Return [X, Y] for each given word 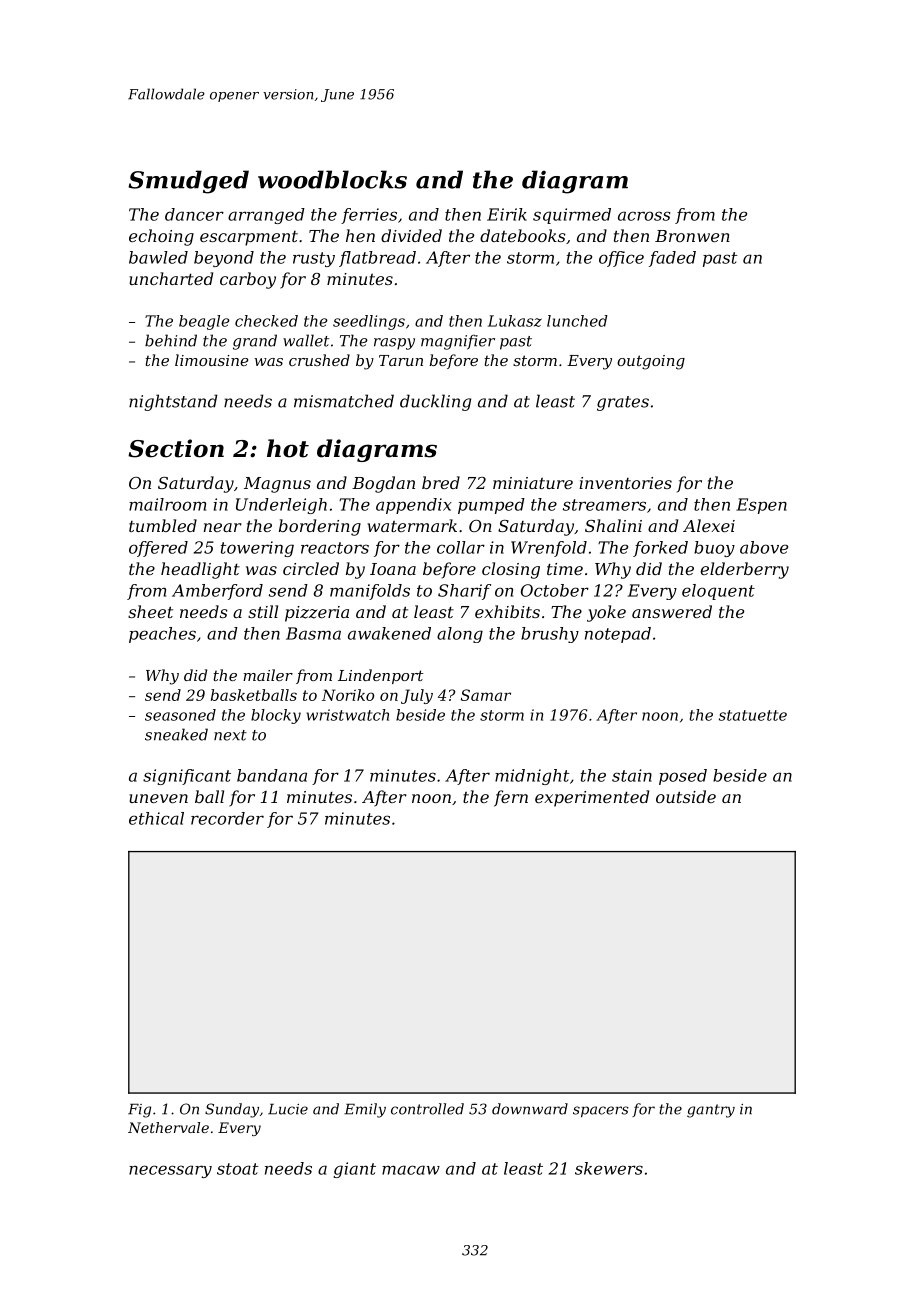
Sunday [232, 1110]
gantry [711, 1111]
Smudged [188, 182]
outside [686, 796]
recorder [227, 818]
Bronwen [692, 236]
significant [187, 777]
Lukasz [515, 321]
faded [672, 259]
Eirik [507, 214]
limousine [211, 360]
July [417, 696]
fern [511, 798]
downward [530, 1109]
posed [683, 777]
